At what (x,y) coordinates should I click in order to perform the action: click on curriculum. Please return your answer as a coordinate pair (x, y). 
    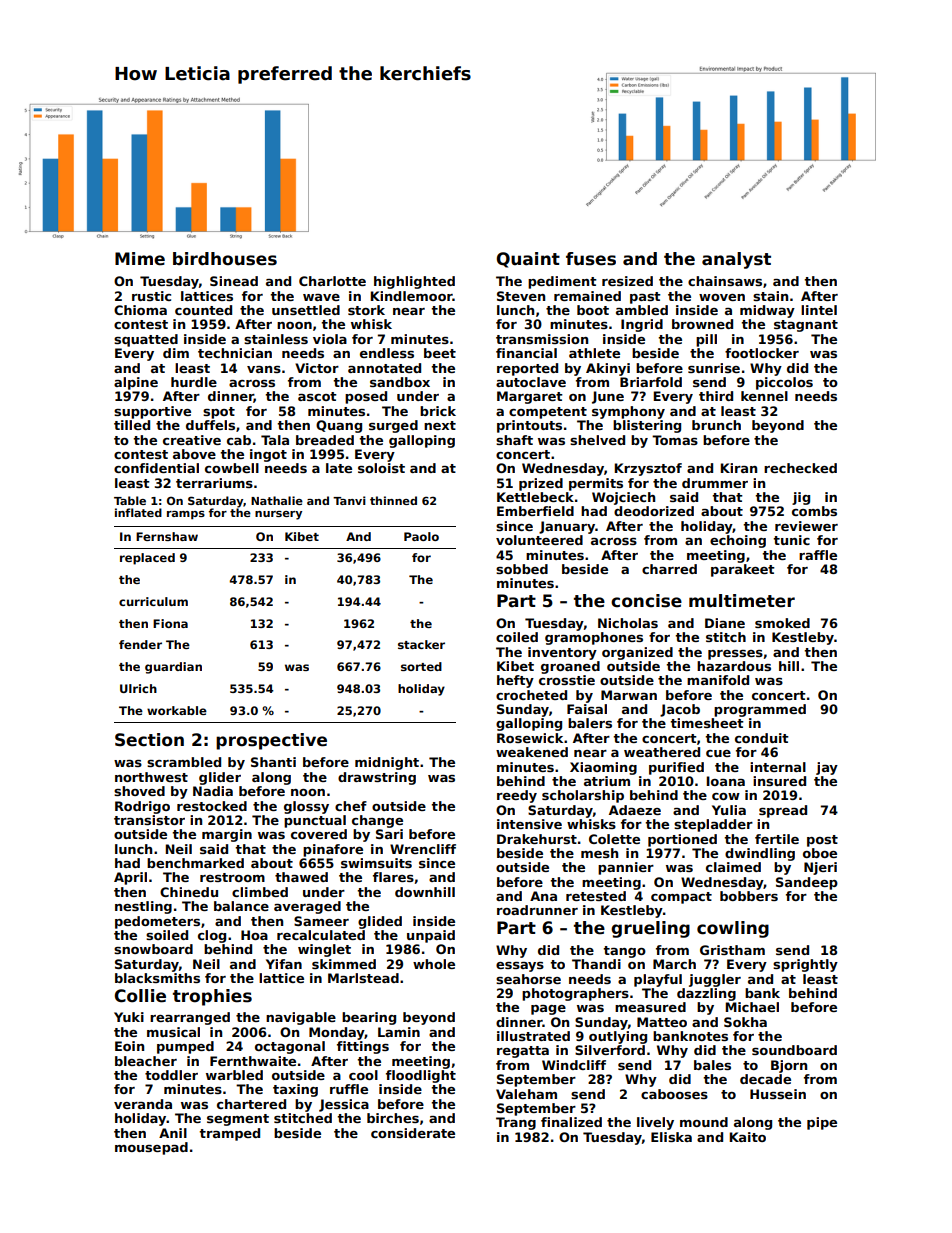
    Looking at the image, I should click on (153, 601).
